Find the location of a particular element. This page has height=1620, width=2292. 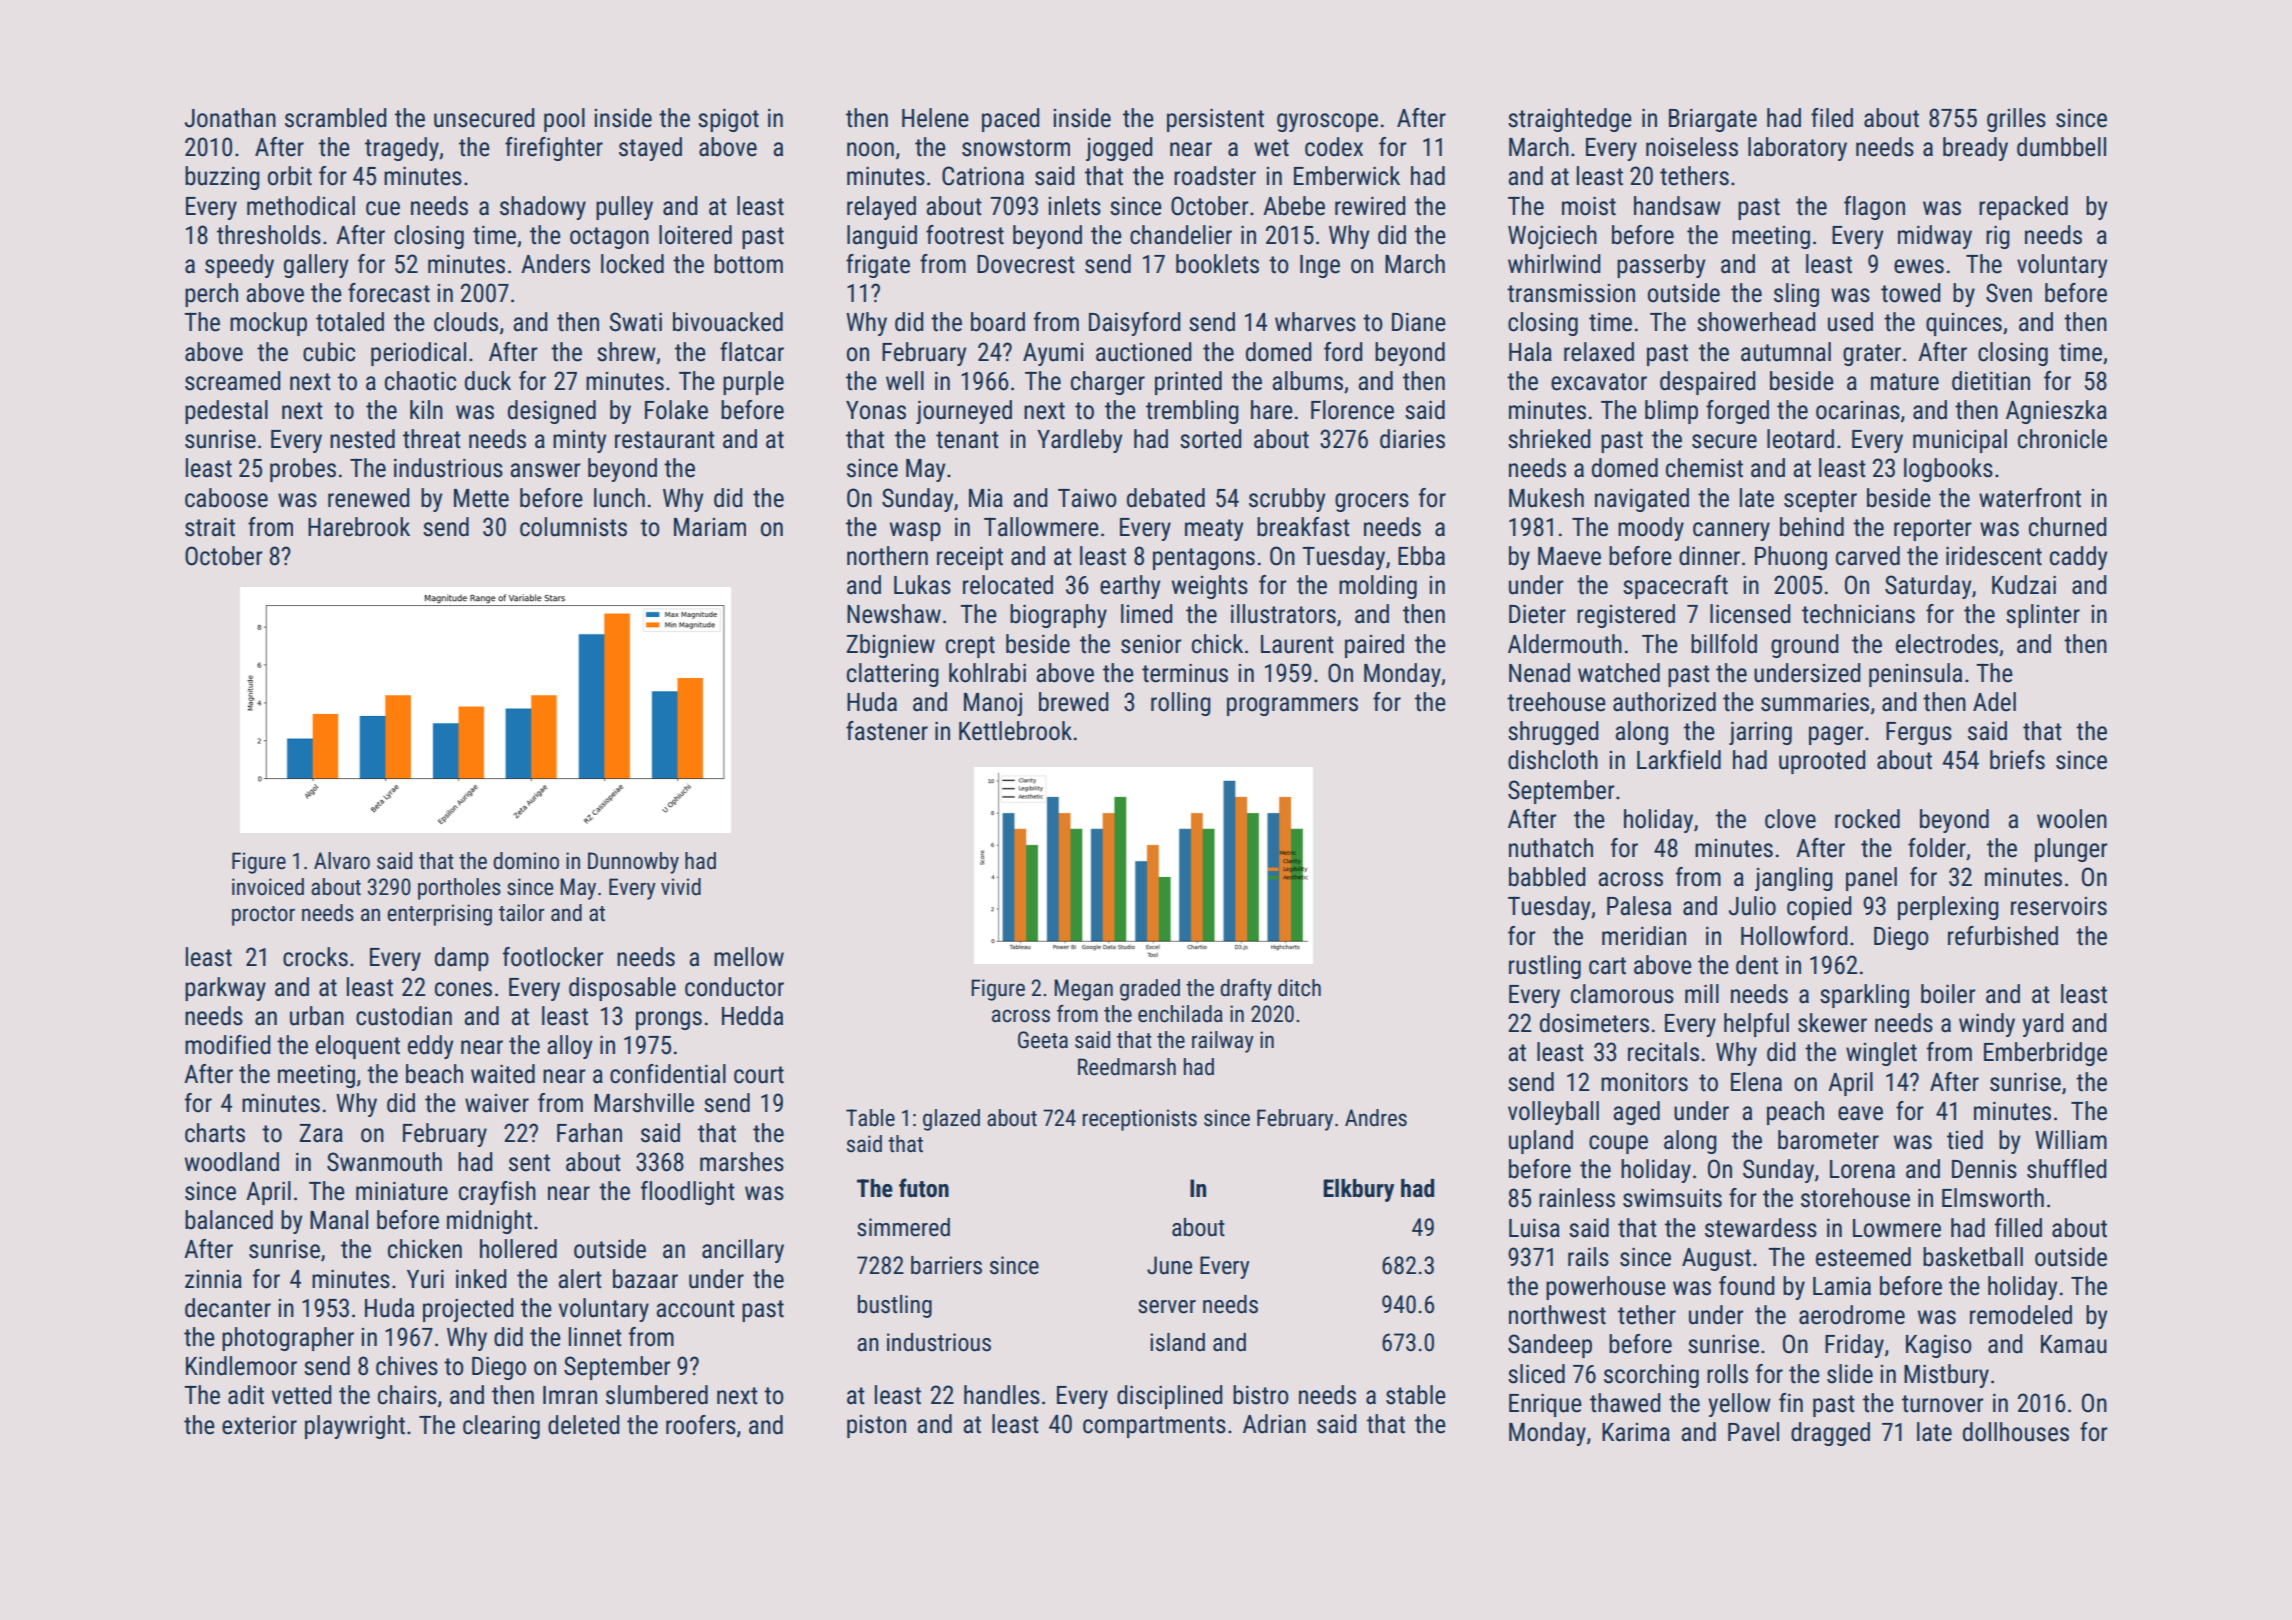

cart is located at coordinates (1607, 966).
